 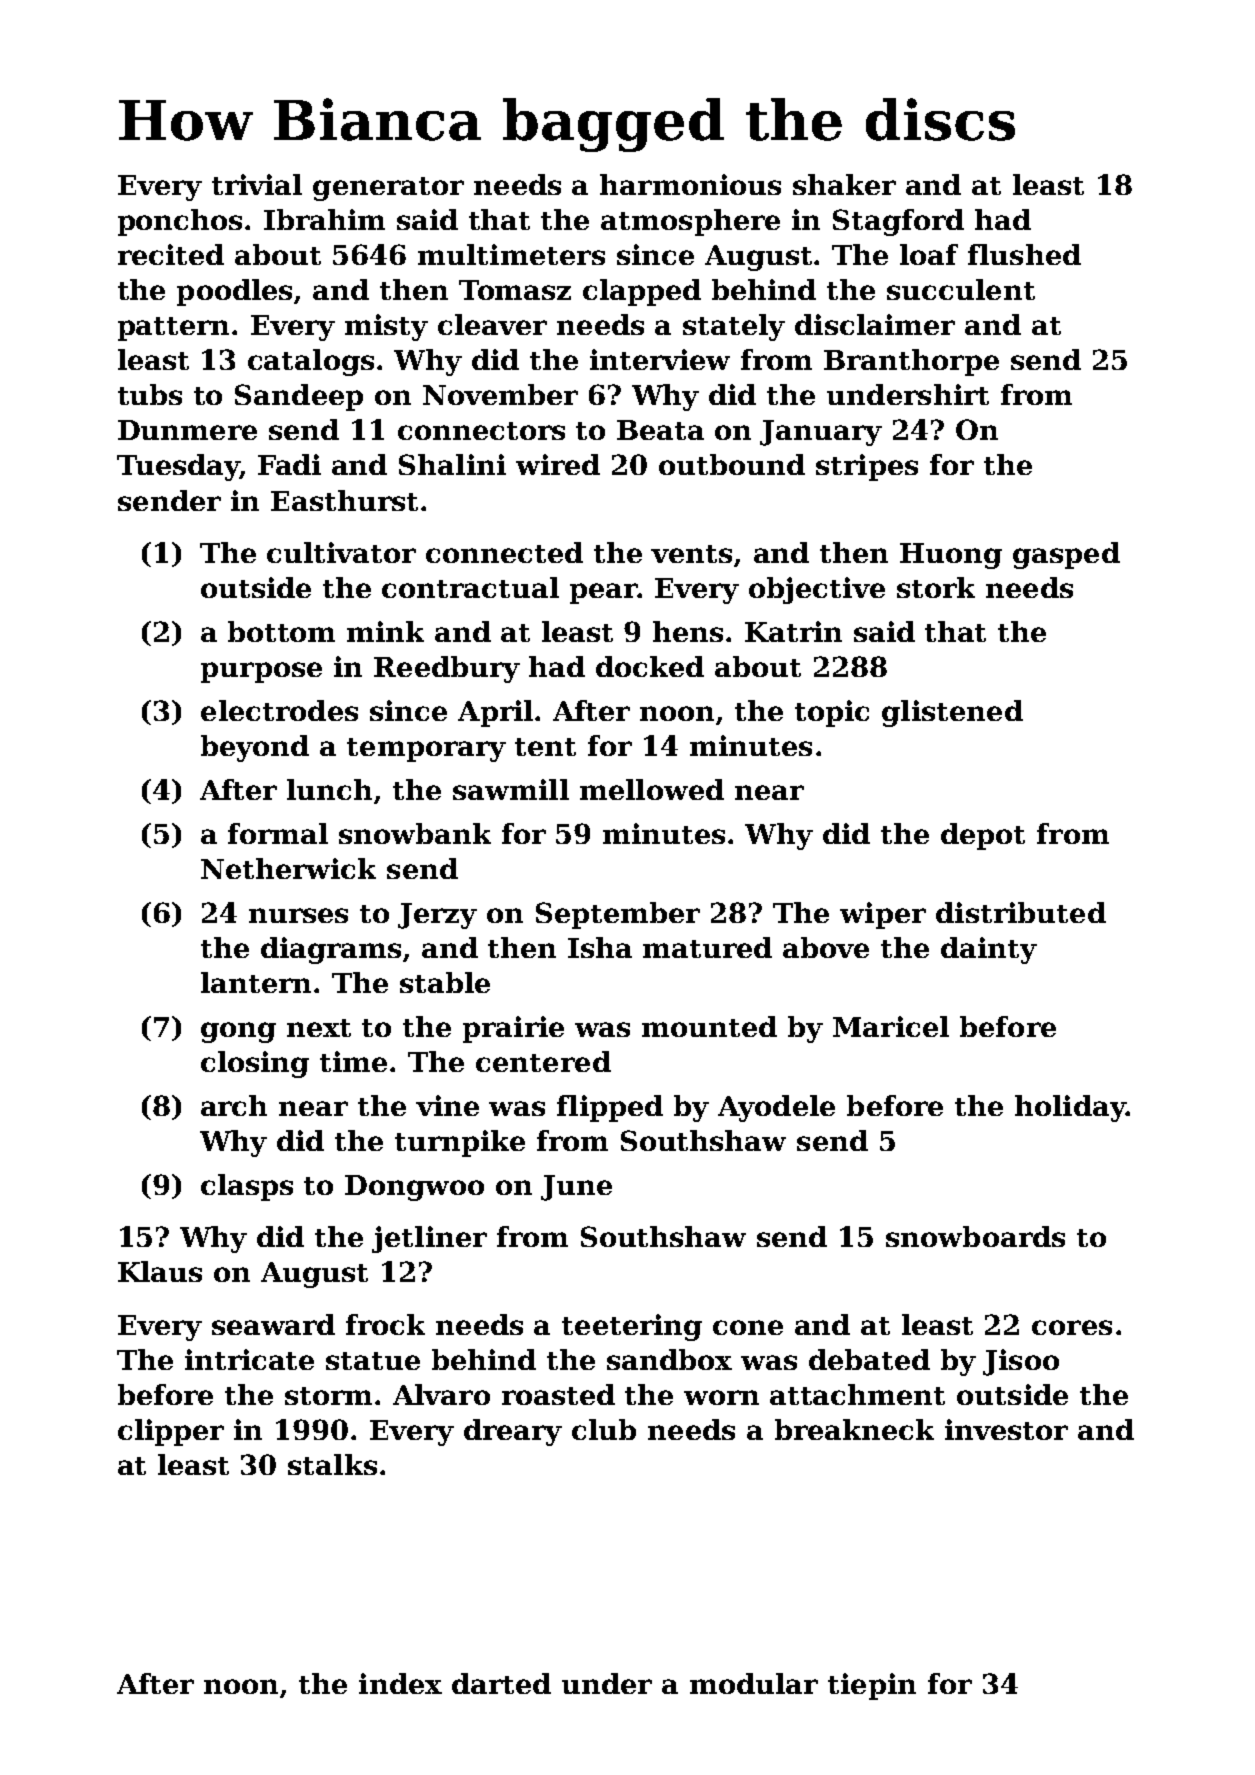 I want to click on trivial, so click(x=257, y=184).
